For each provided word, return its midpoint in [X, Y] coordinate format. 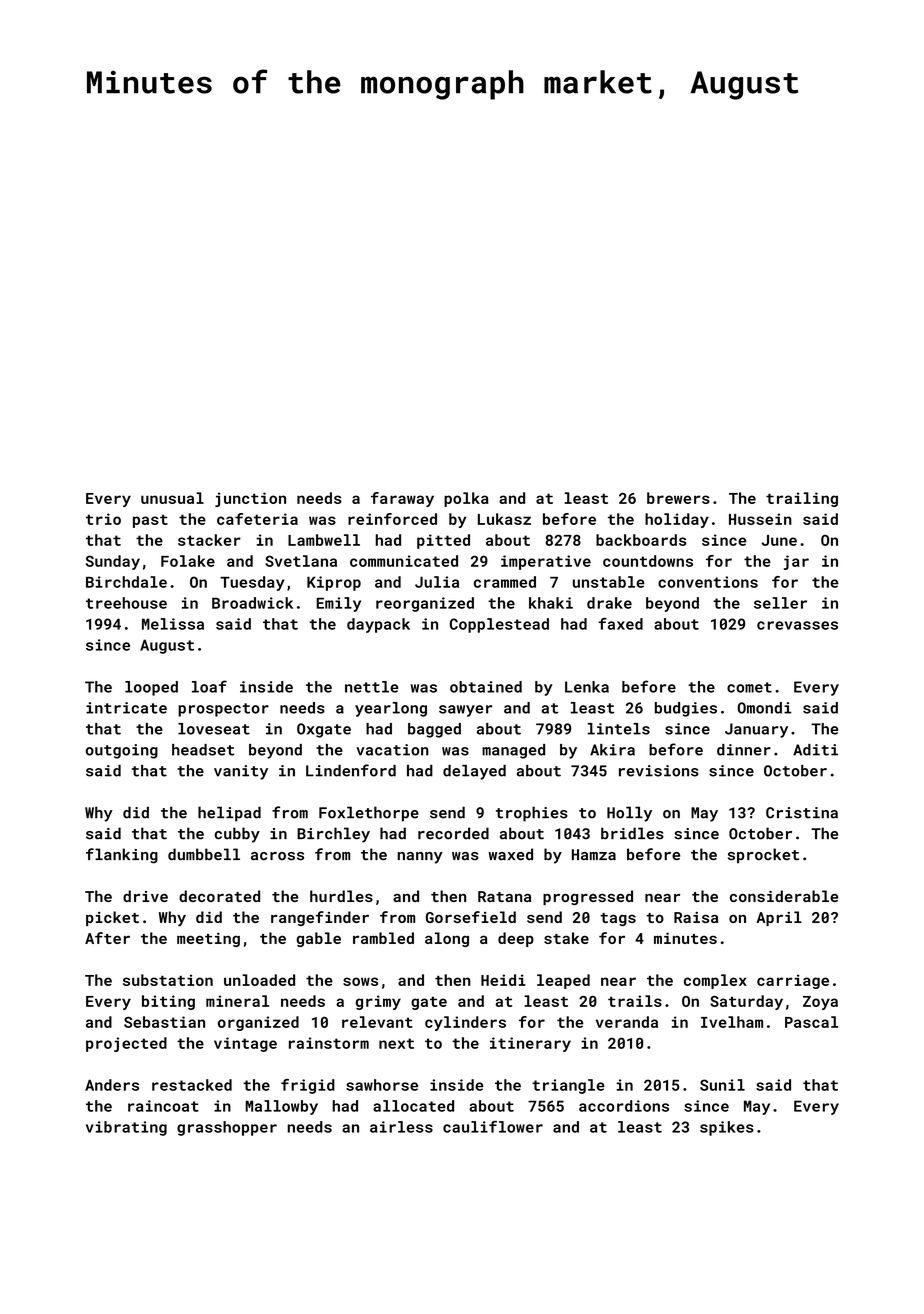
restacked [192, 1085]
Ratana [504, 896]
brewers [678, 498]
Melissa [173, 624]
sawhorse [382, 1085]
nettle [371, 687]
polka [466, 499]
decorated [219, 896]
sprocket [763, 855]
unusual [172, 498]
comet [749, 687]
